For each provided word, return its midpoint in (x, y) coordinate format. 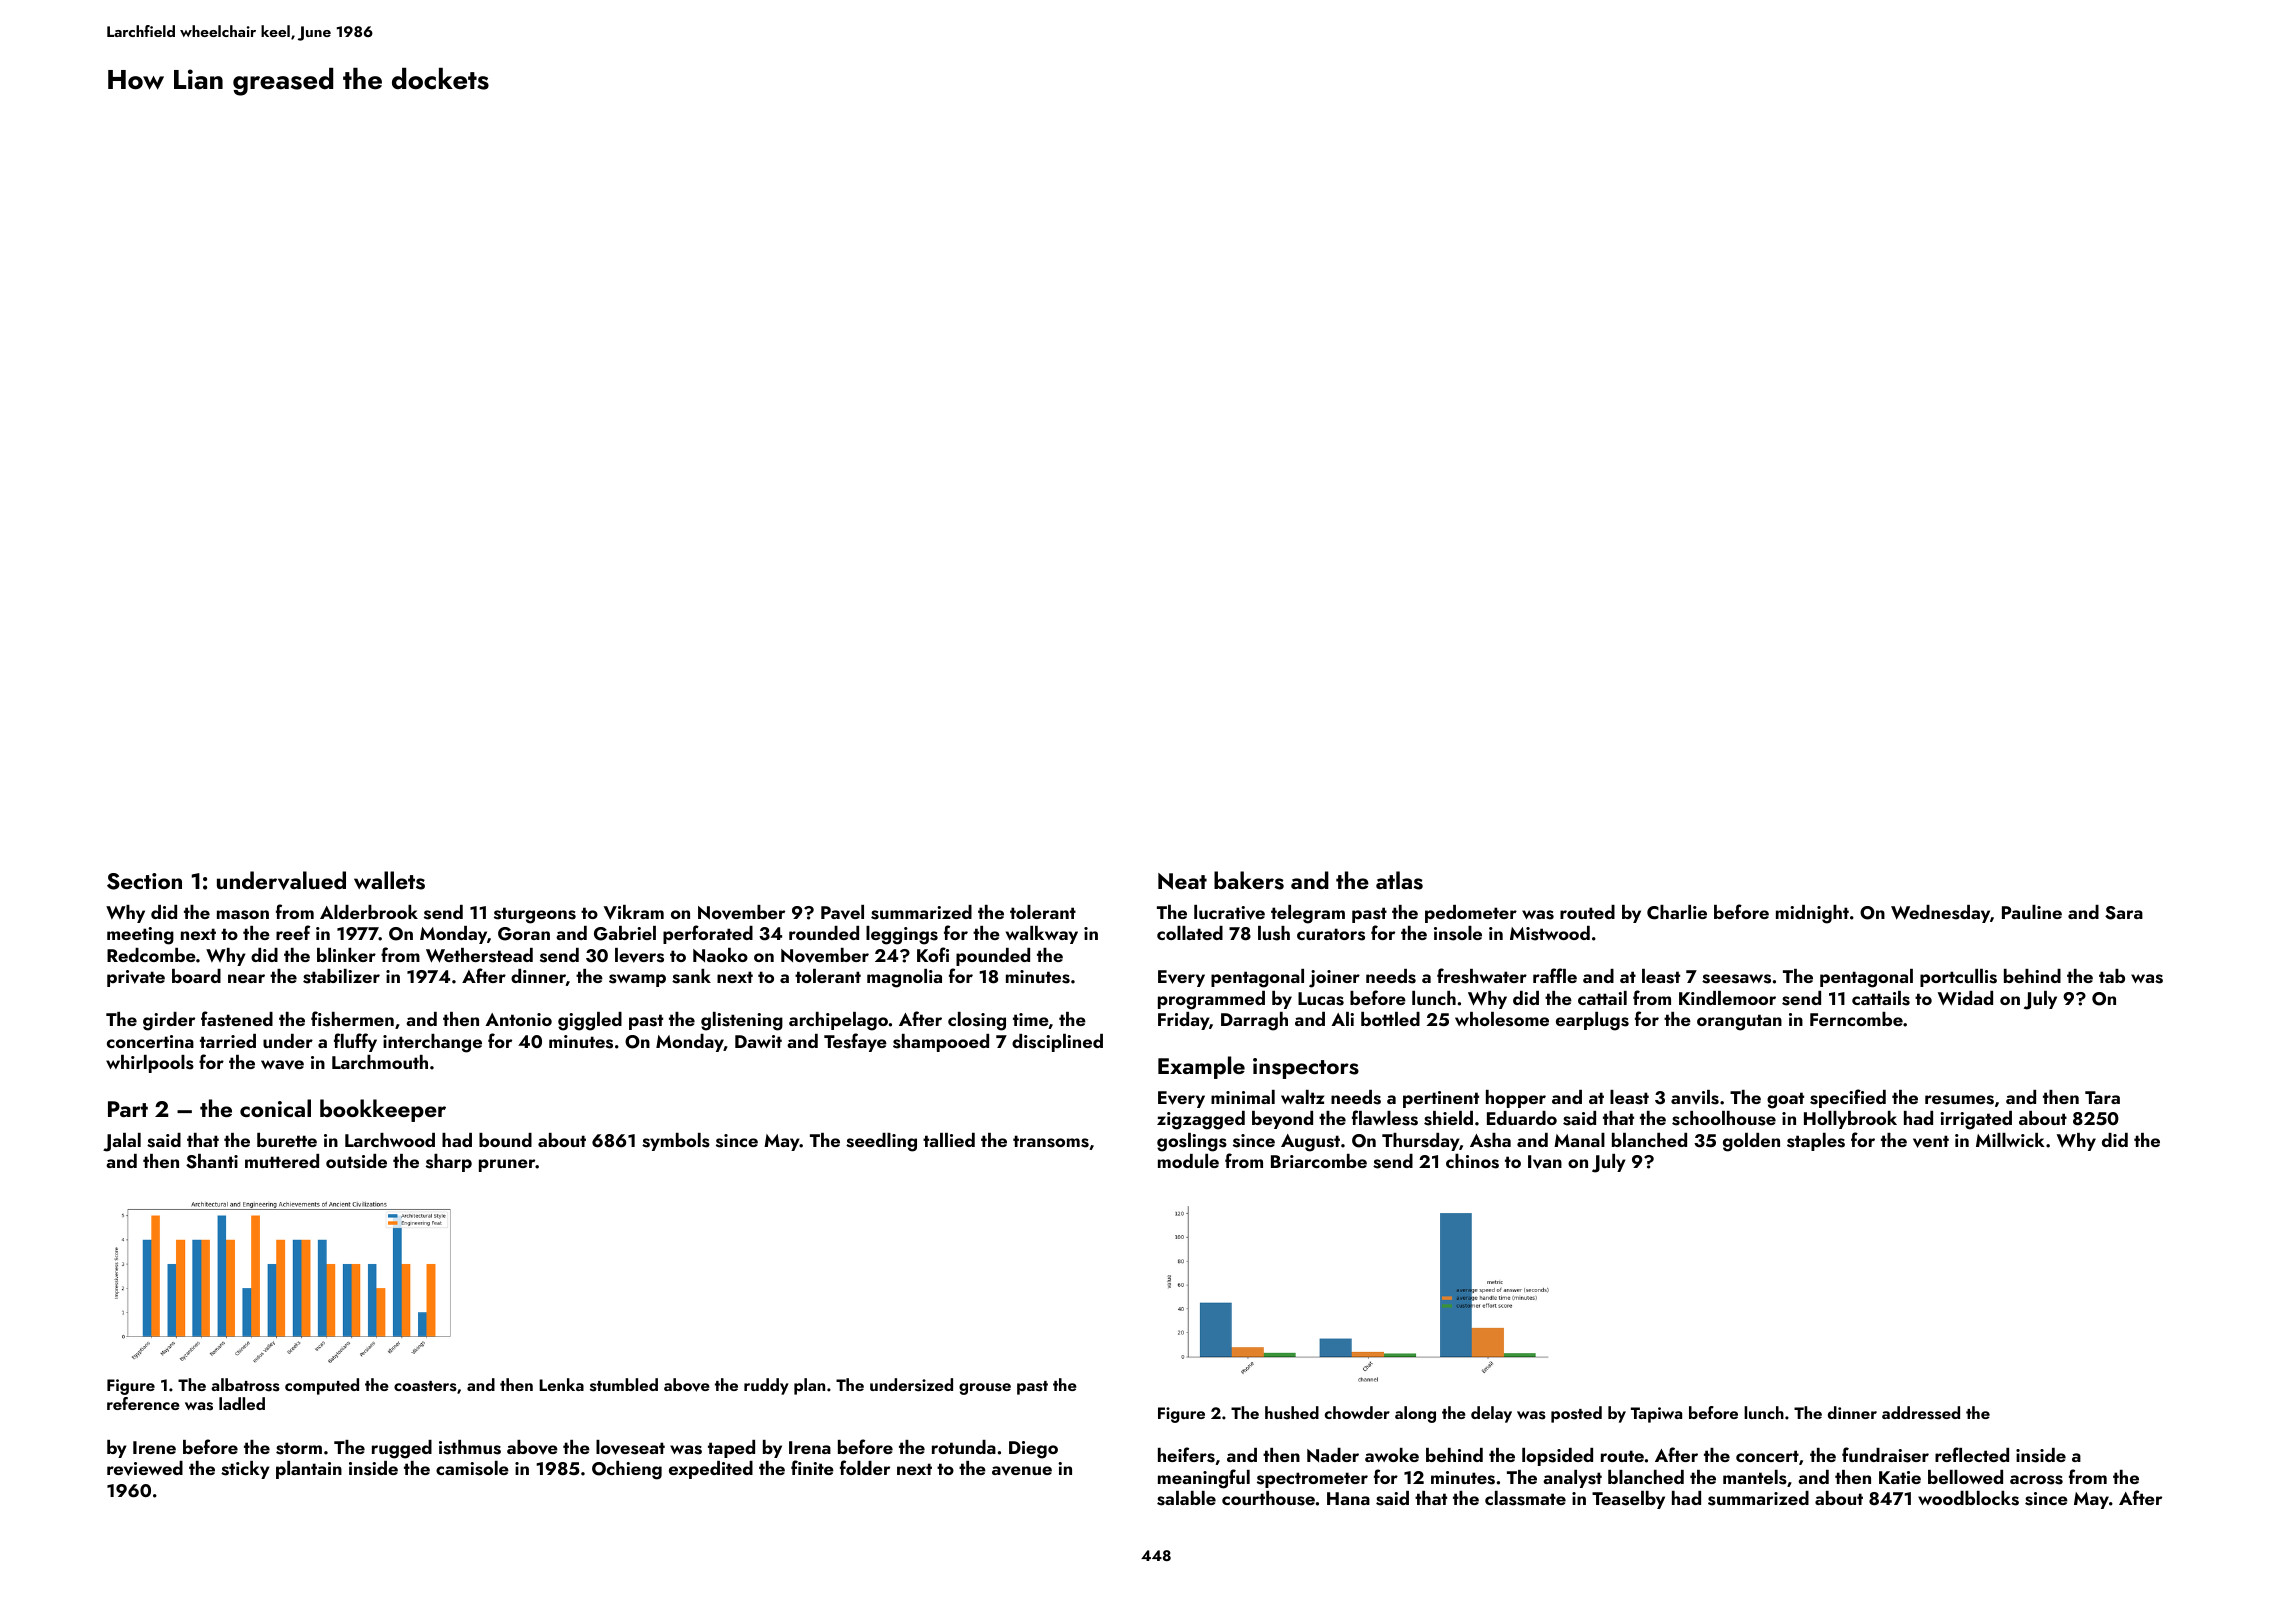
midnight (1812, 914)
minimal (1243, 1097)
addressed (1921, 1413)
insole (1458, 933)
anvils (1695, 1097)
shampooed (941, 1043)
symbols (676, 1142)
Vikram (634, 912)
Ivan (1545, 1162)
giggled (590, 1021)
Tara (2102, 1097)
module (1188, 1161)
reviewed (145, 1468)
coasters (425, 1386)
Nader (1333, 1455)
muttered (282, 1161)
